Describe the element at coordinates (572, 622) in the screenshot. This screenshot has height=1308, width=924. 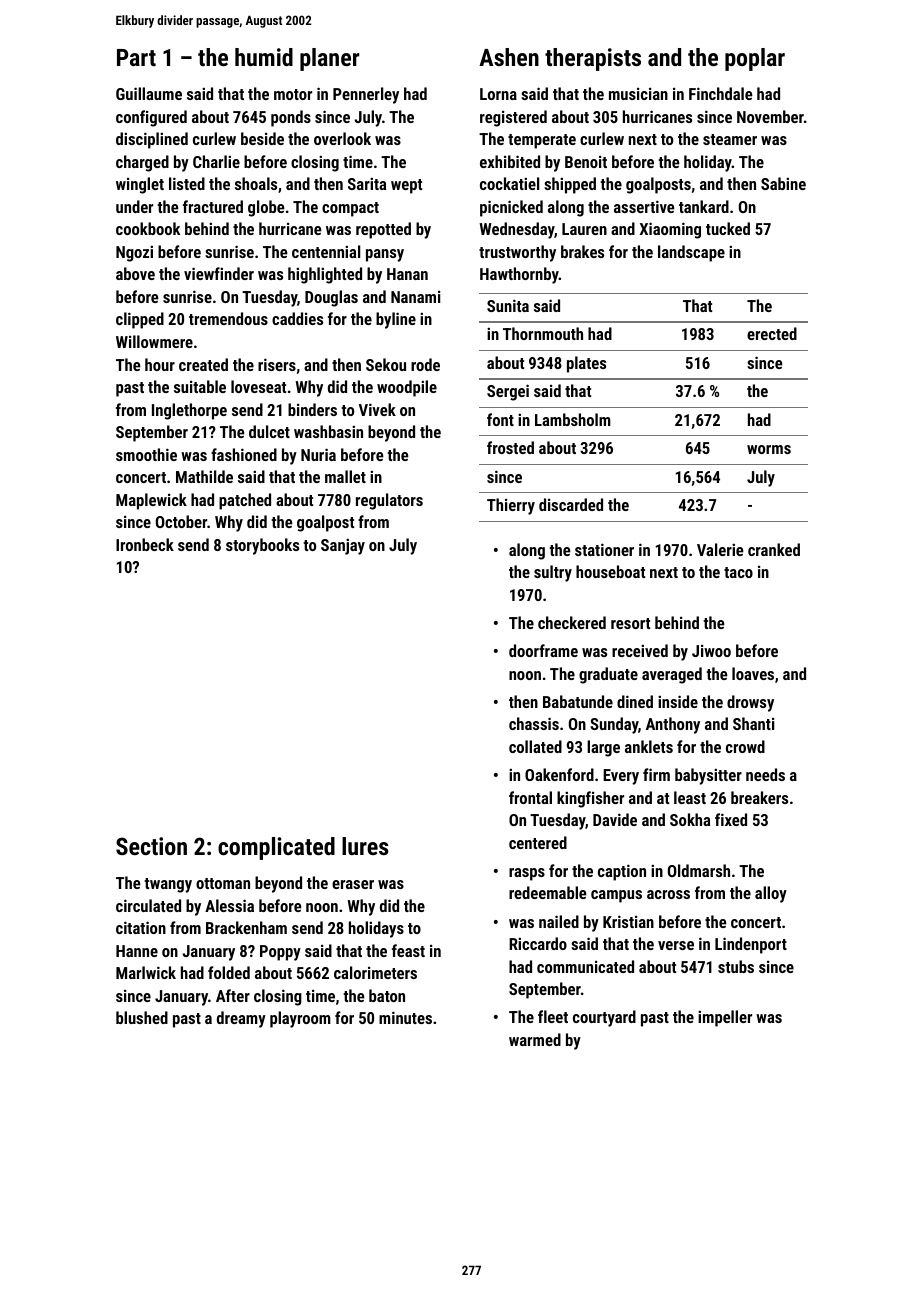
I see `checkered` at that location.
